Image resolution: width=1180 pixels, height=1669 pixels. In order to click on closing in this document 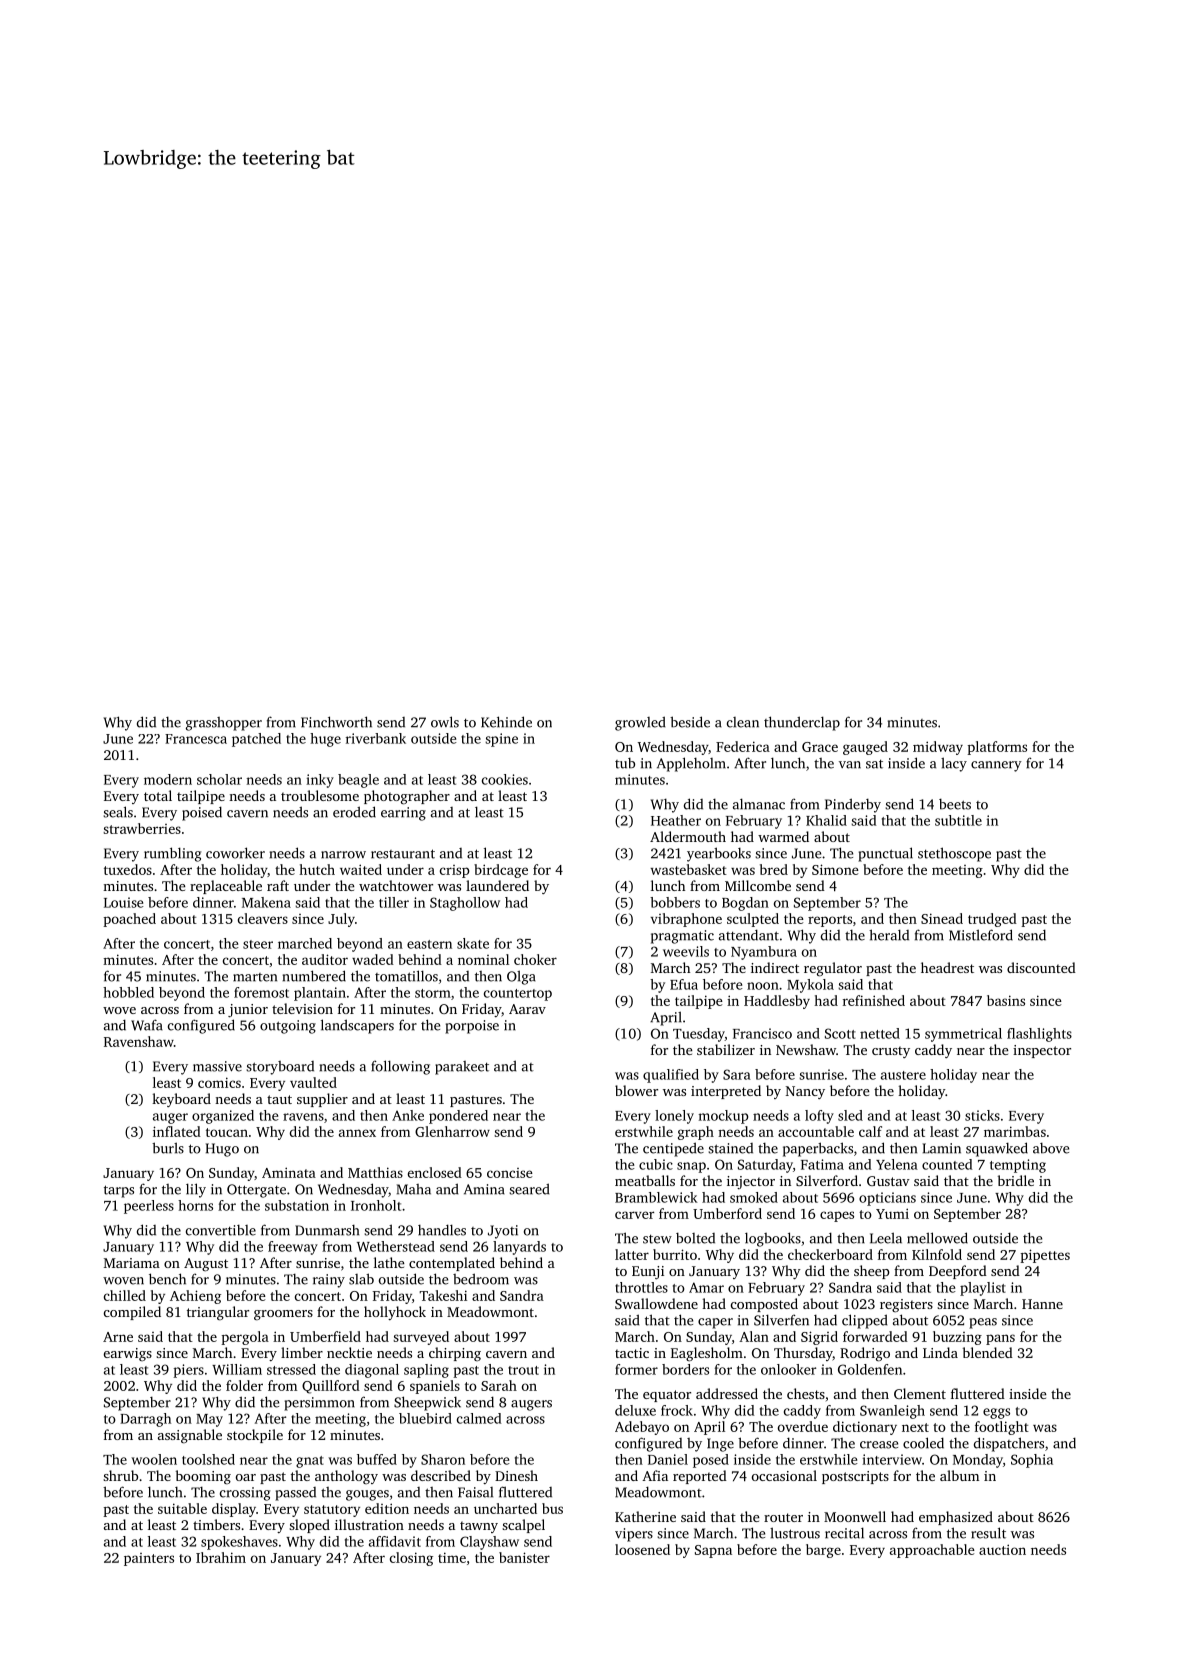, I will do `click(411, 1559)`.
